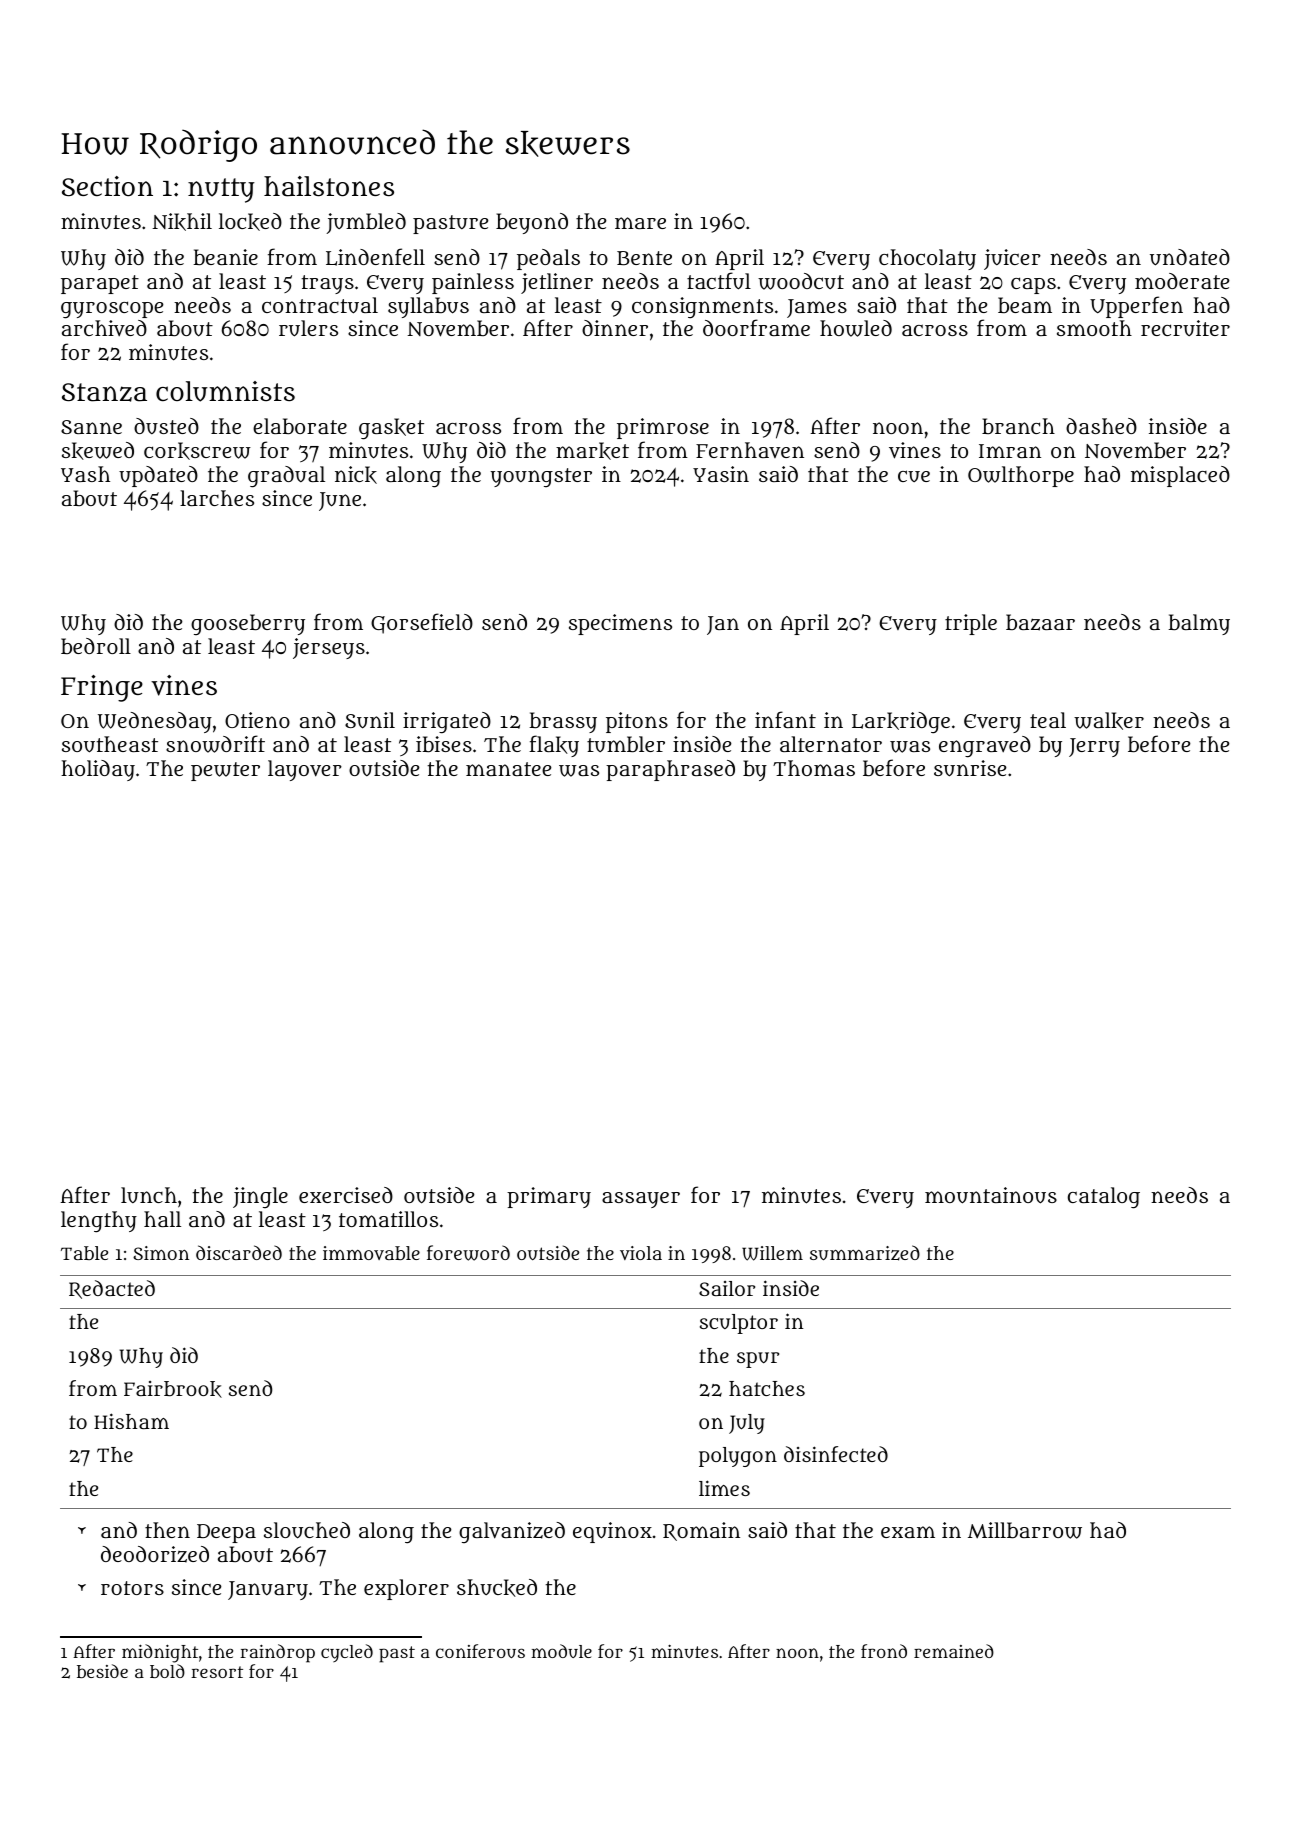 This screenshot has height=1826, width=1291. I want to click on beside, so click(102, 1671).
